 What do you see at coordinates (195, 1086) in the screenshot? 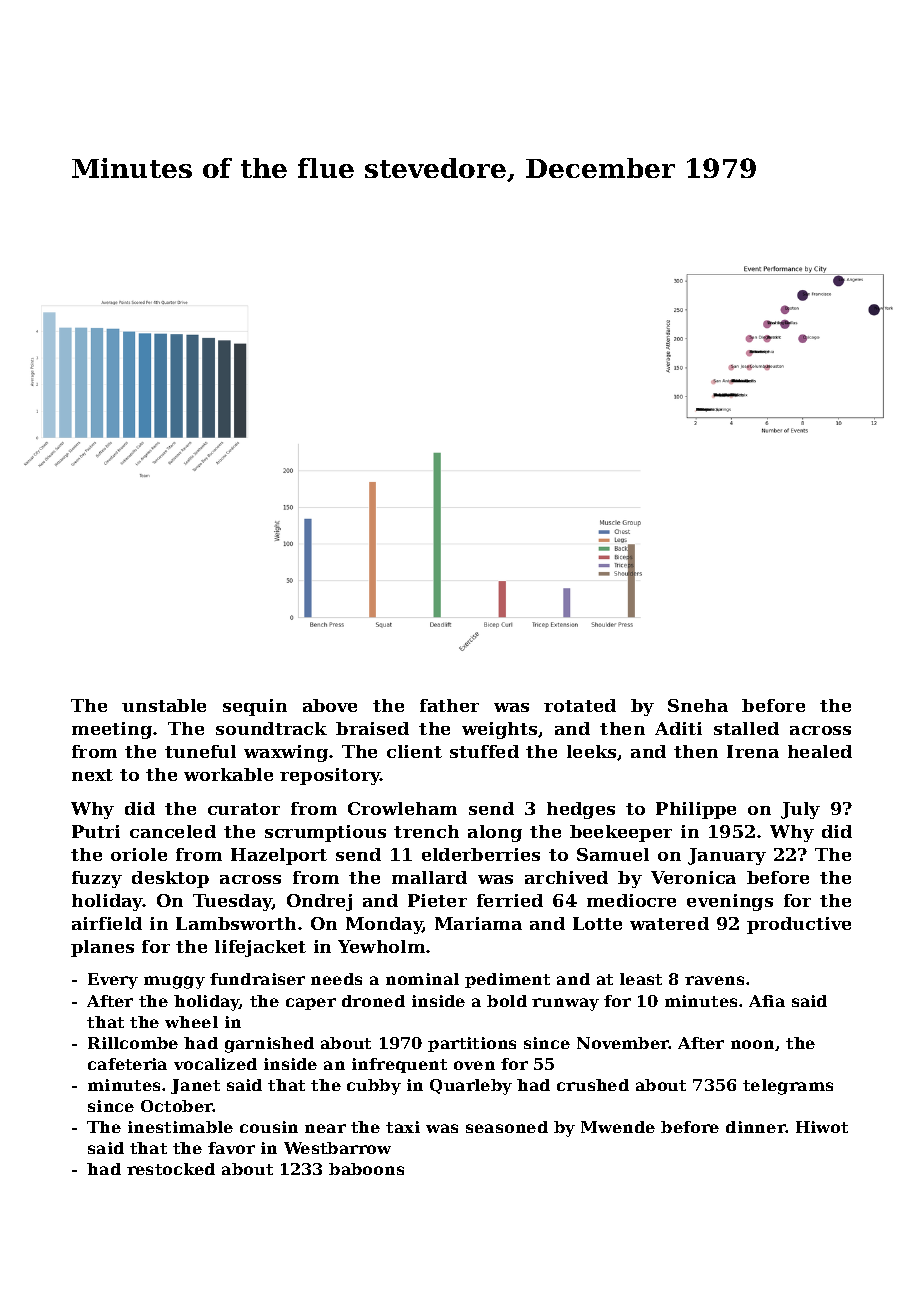
I see `Janet` at bounding box center [195, 1086].
